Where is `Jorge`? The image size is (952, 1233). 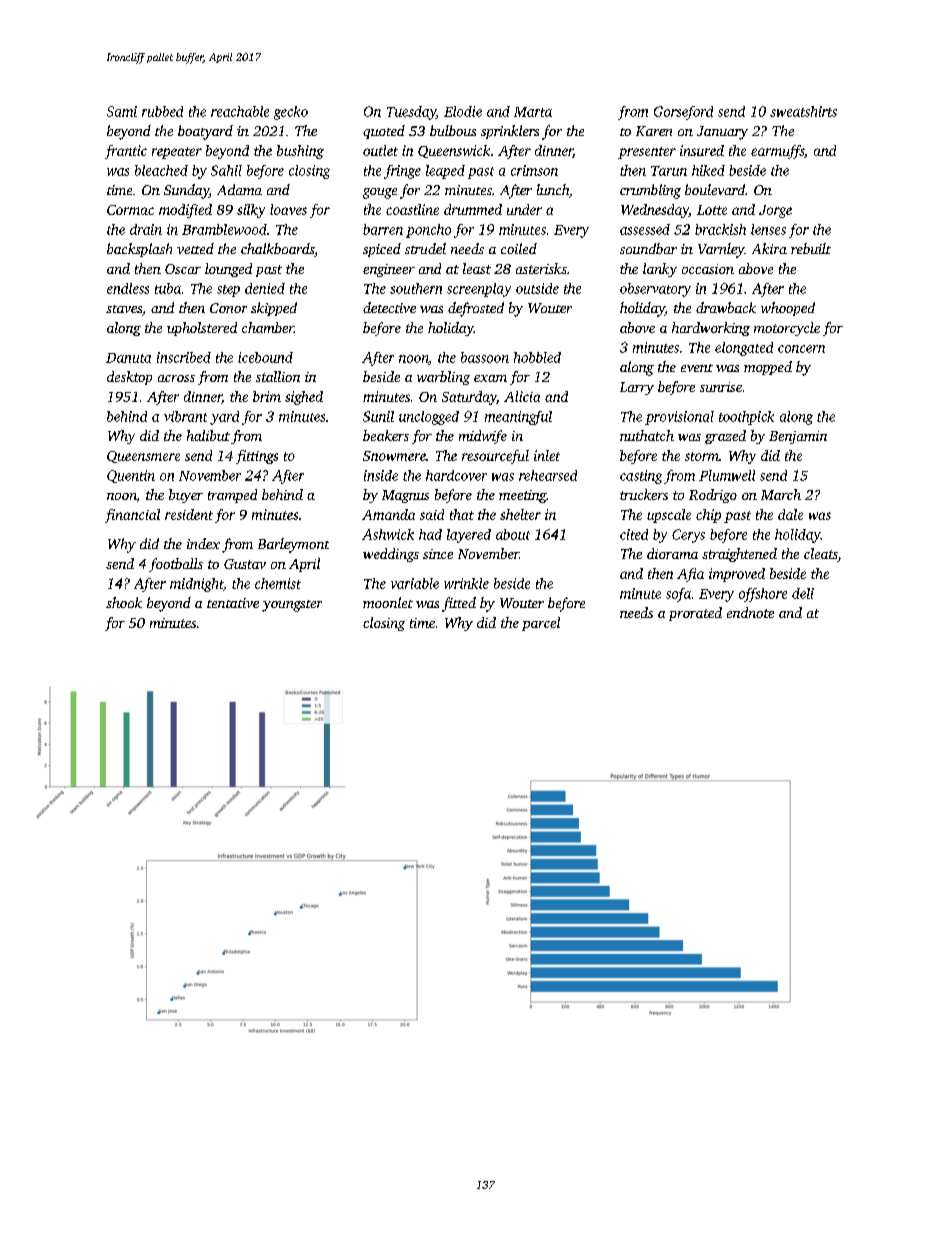 Jorge is located at coordinates (775, 211).
